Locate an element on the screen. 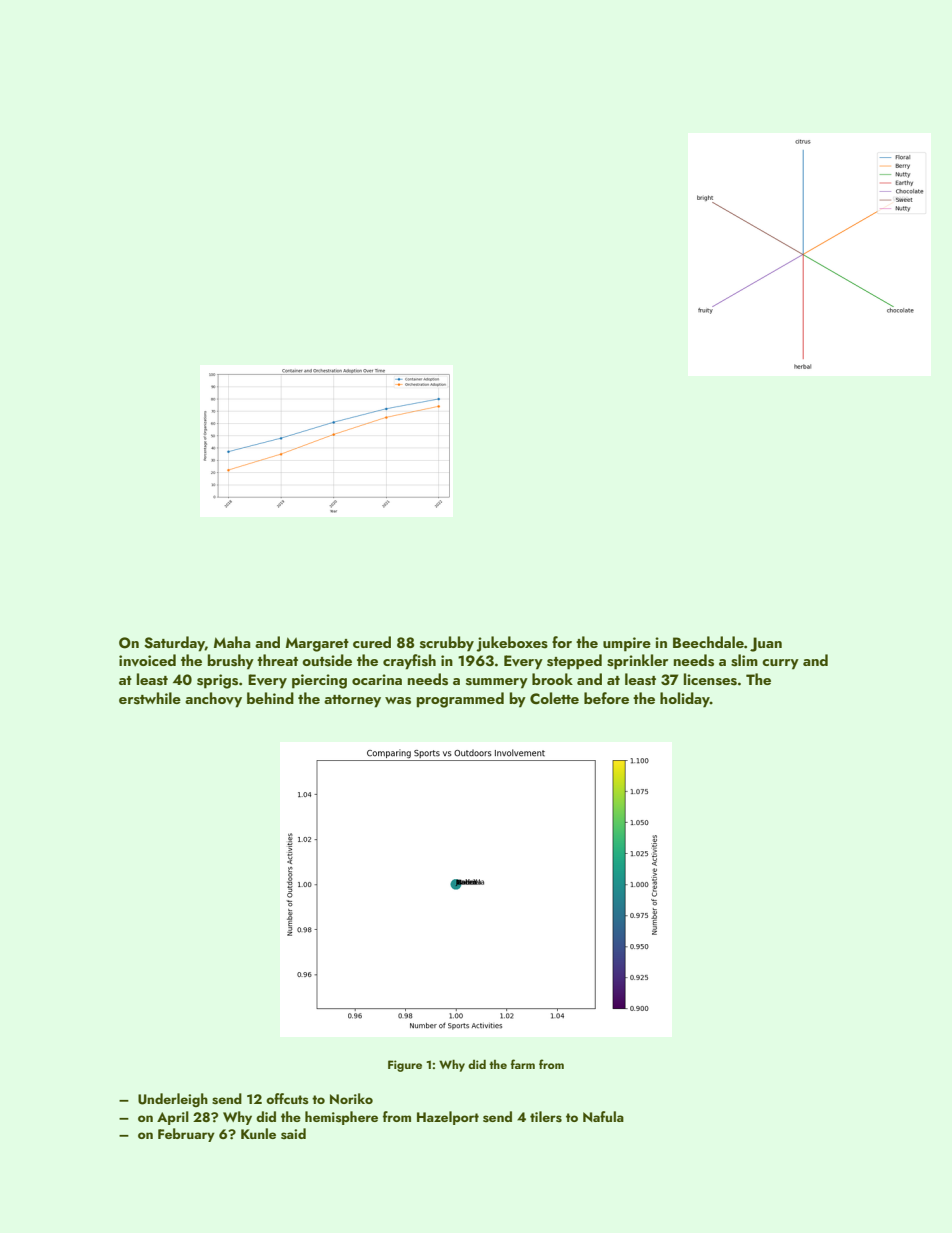 Image resolution: width=952 pixels, height=1233 pixels. was is located at coordinates (398, 701).
